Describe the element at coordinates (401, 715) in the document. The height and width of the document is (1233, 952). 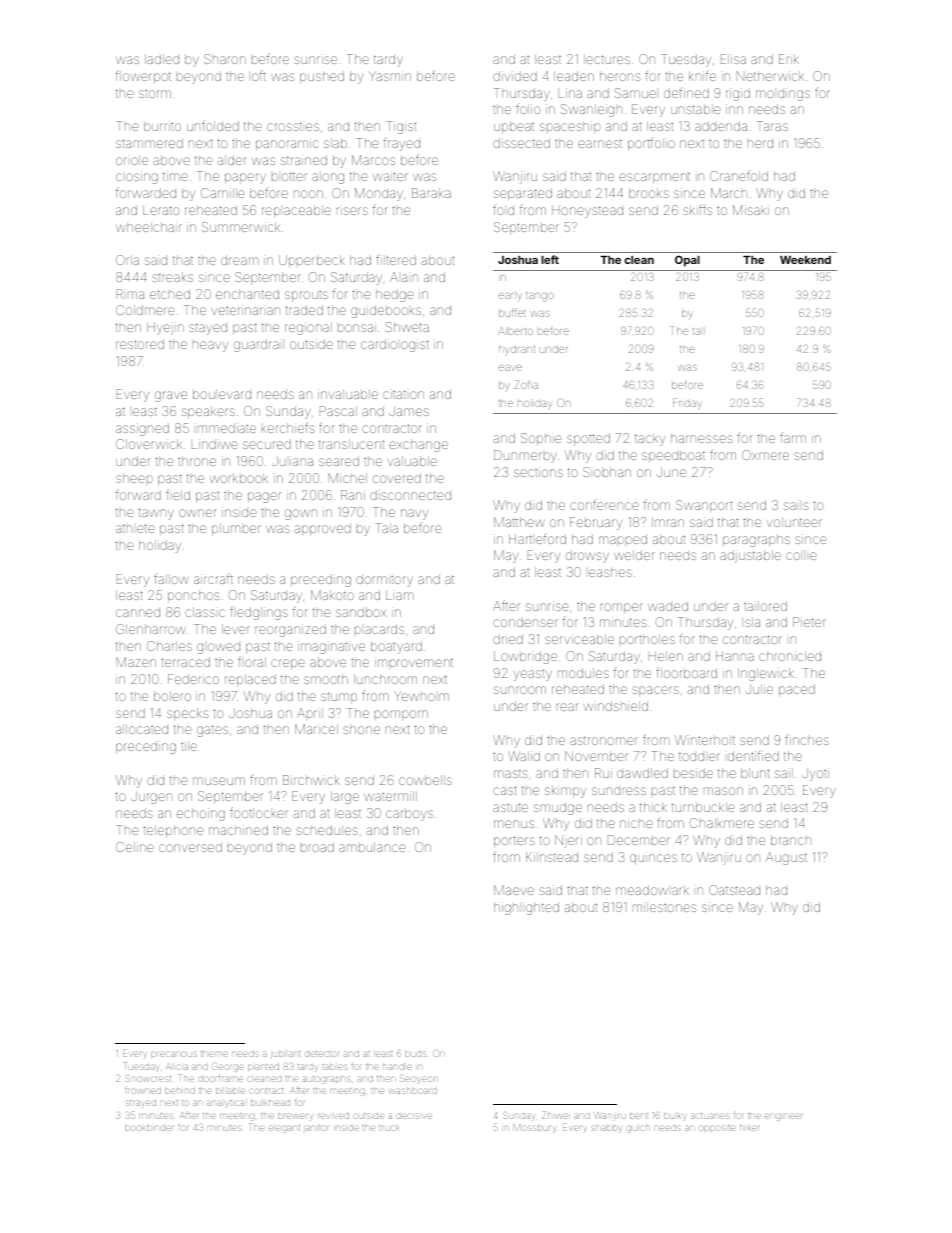
I see `pompom` at that location.
